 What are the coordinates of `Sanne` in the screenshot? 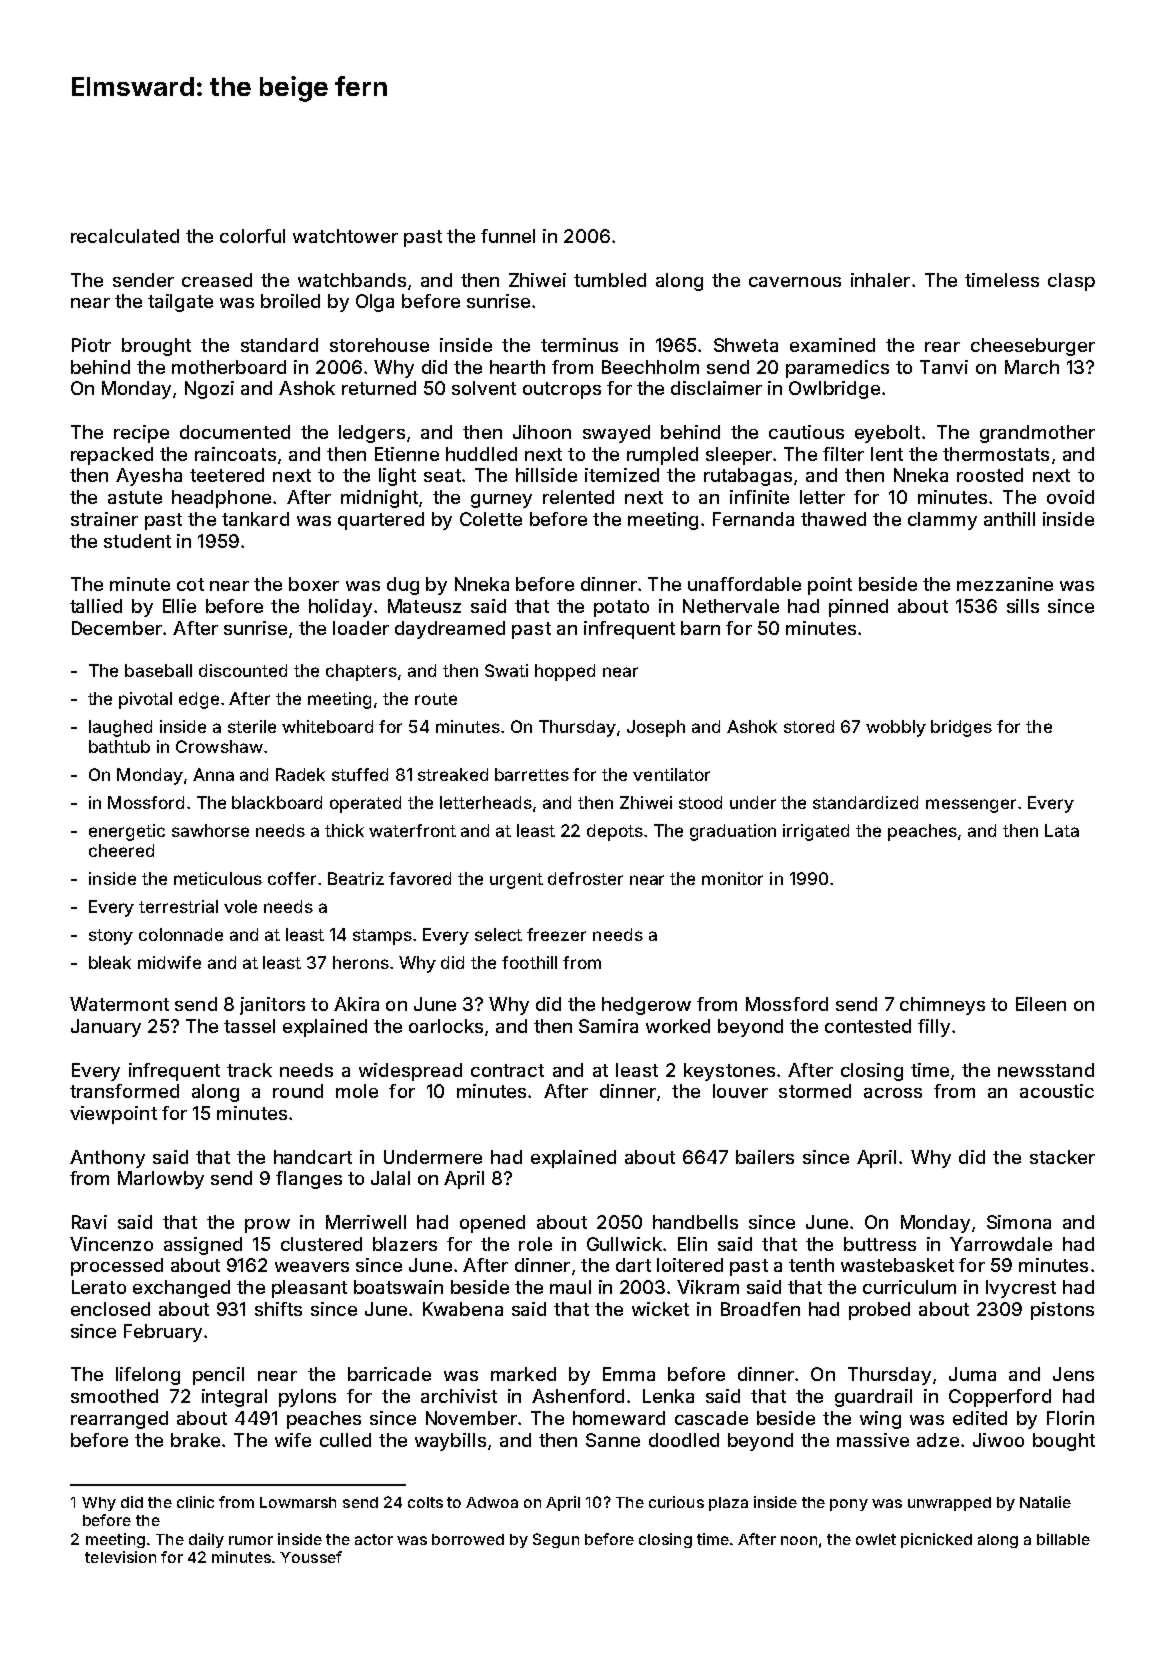 It's located at (613, 1440).
